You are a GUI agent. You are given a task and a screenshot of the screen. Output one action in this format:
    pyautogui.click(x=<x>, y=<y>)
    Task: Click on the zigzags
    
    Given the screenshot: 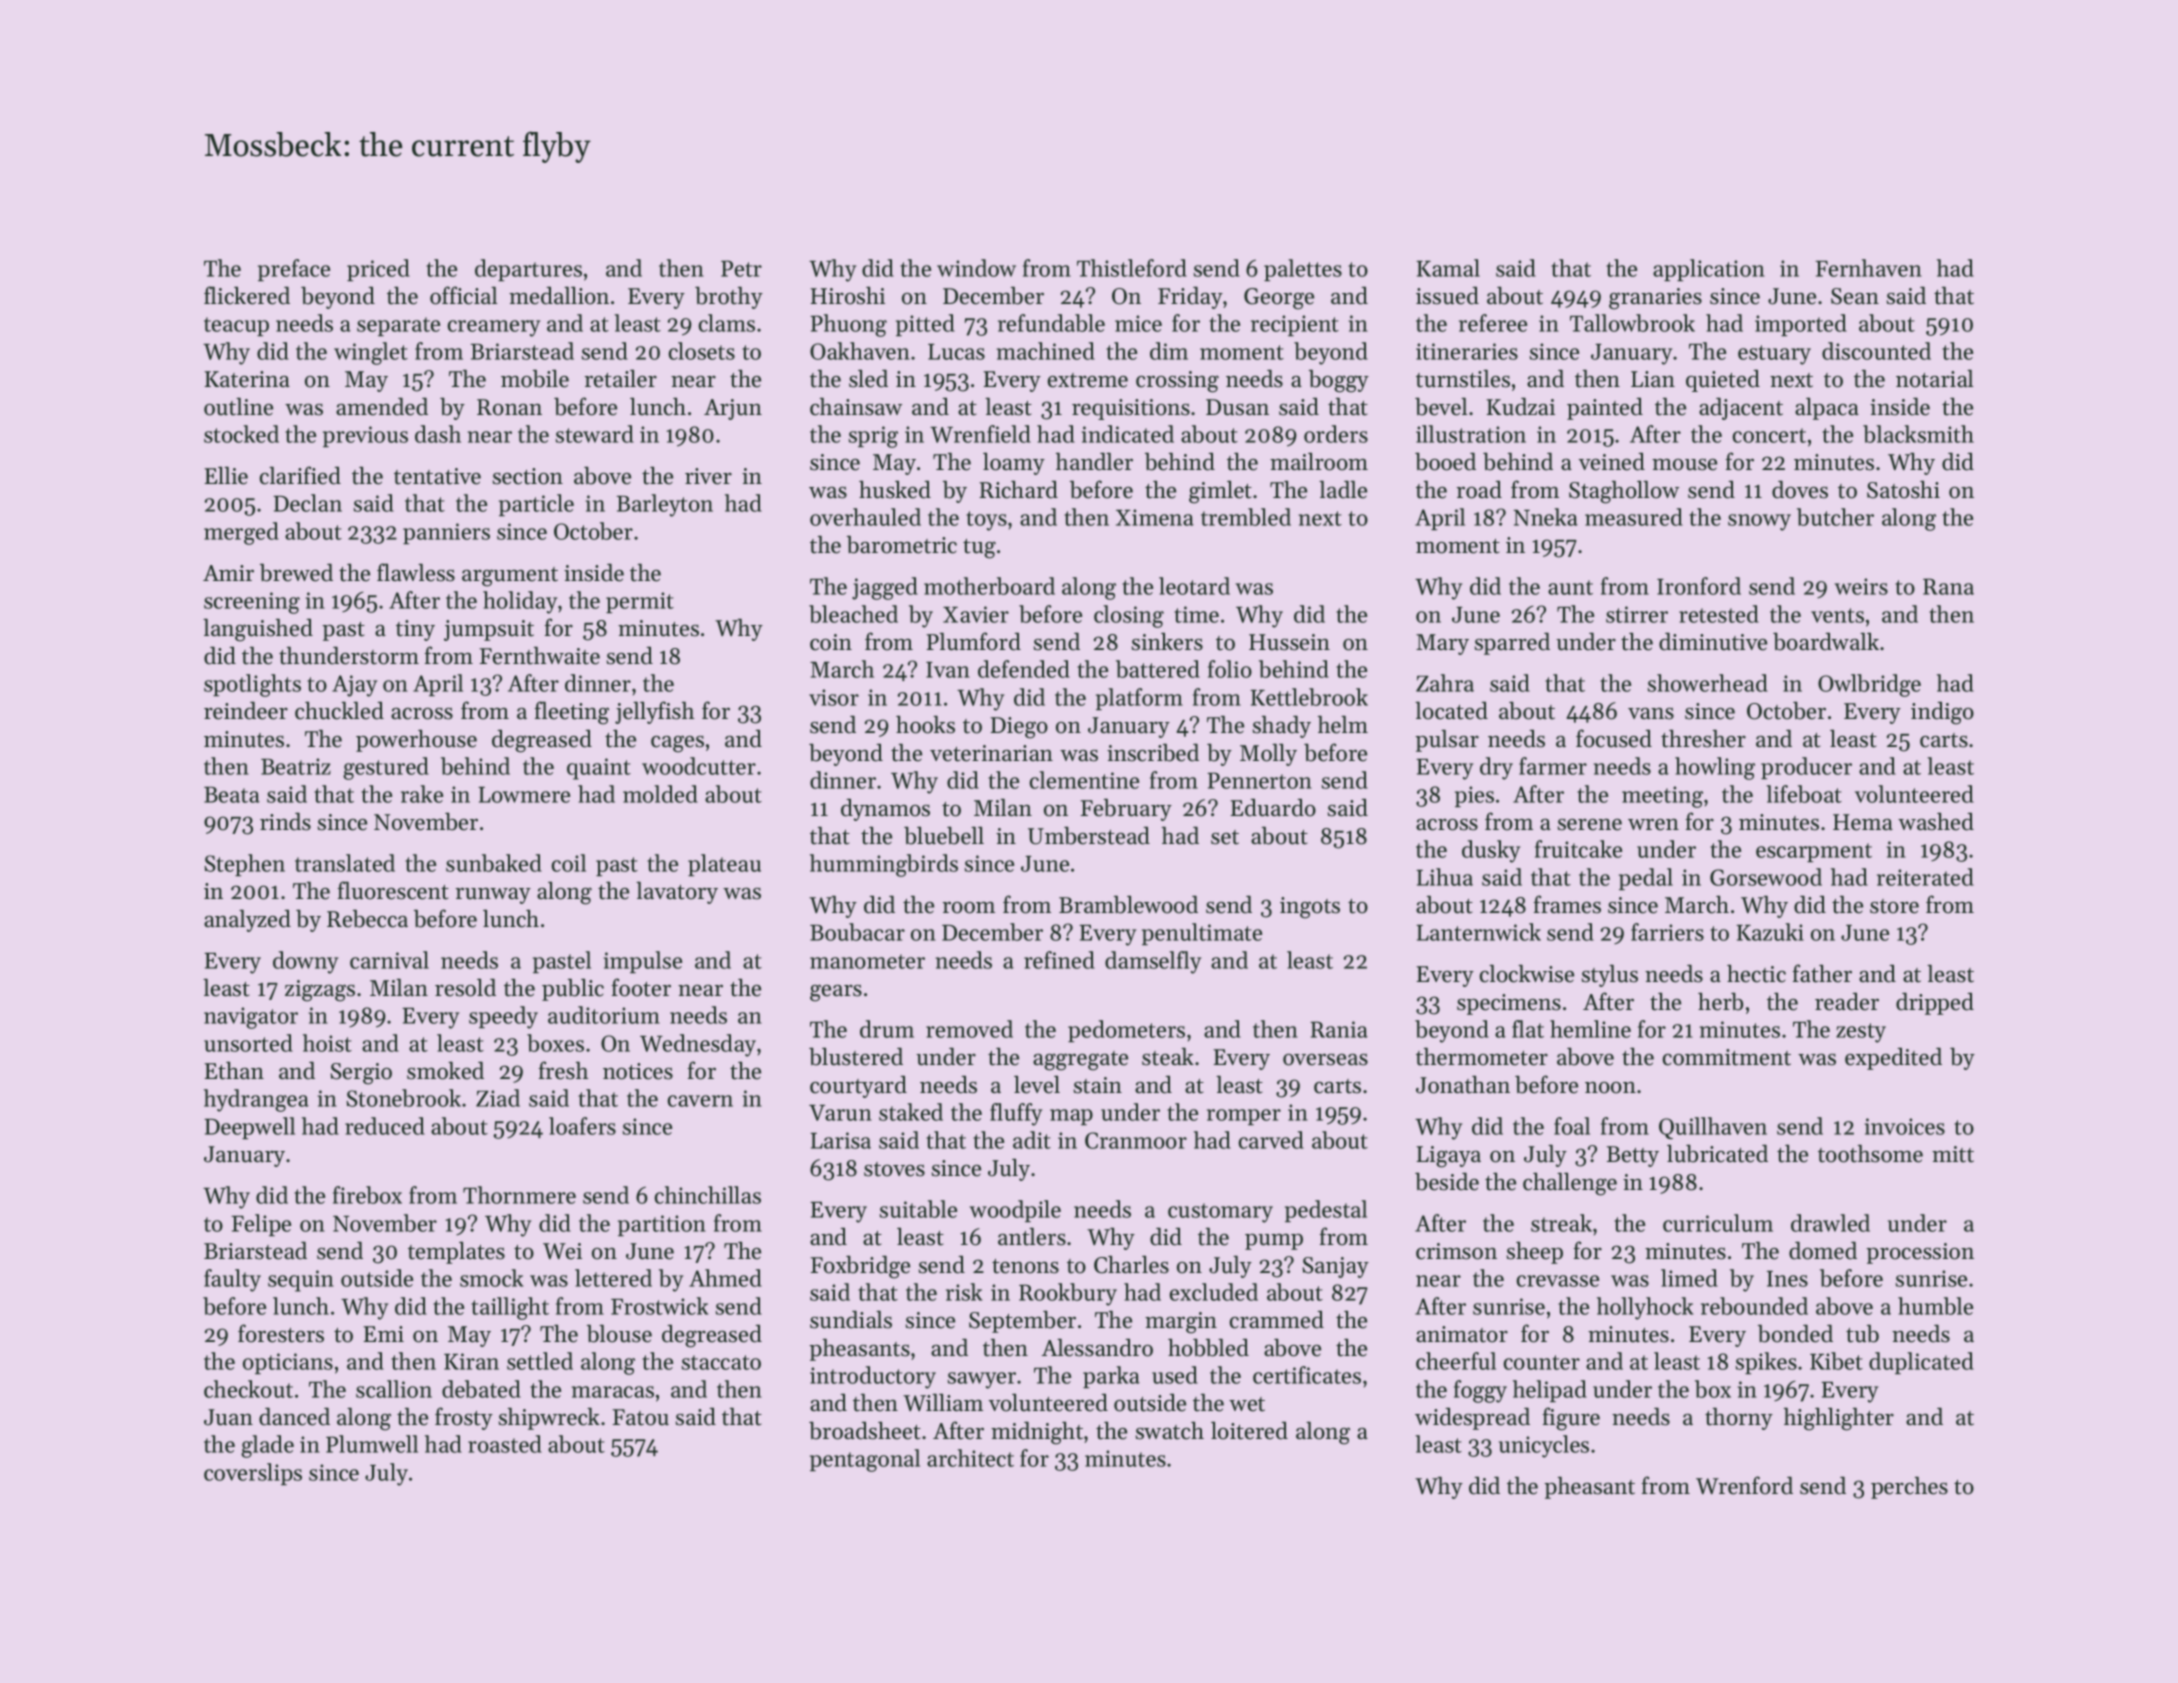 What is the action you would take?
    pyautogui.click(x=320, y=991)
